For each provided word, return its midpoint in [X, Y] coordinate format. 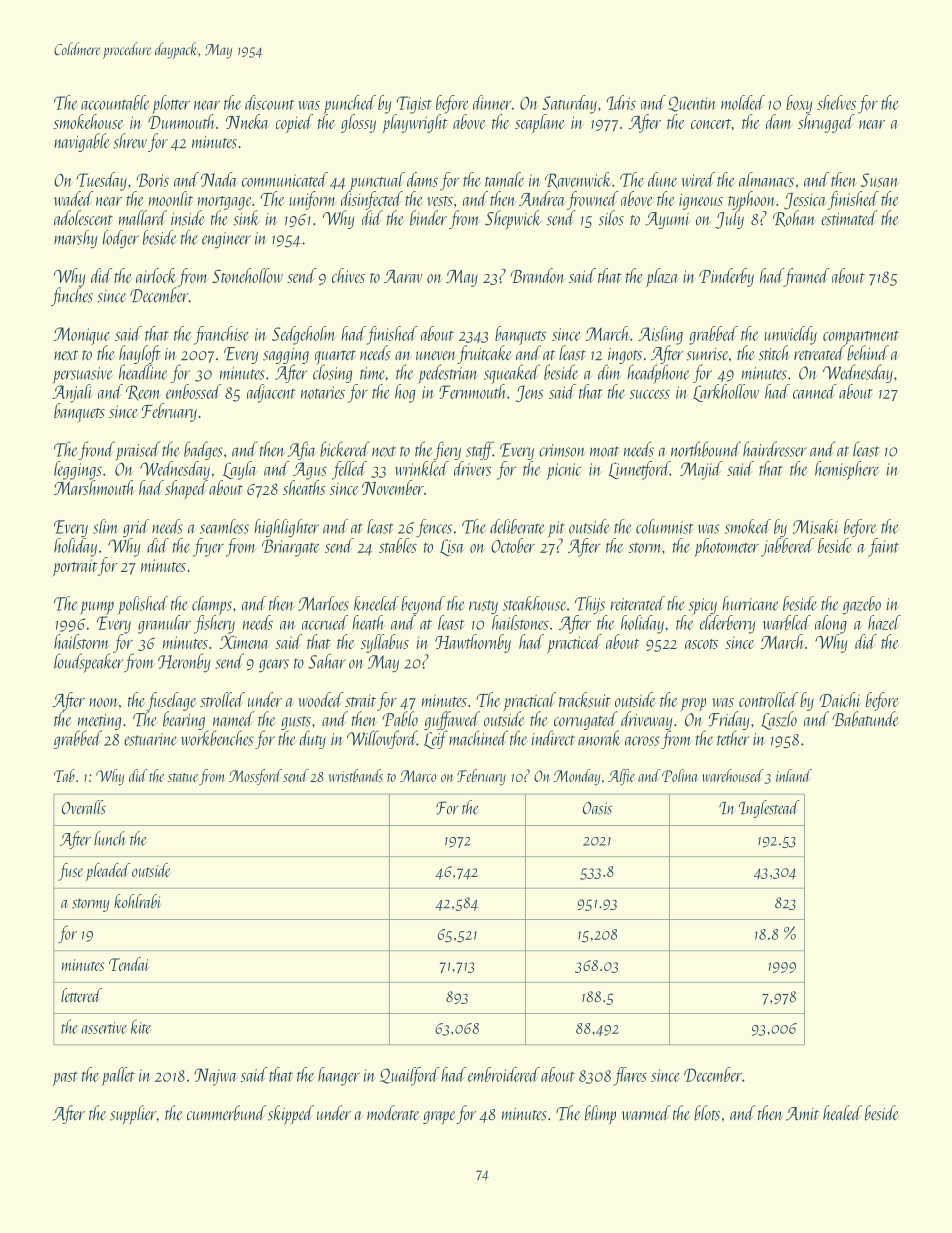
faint [883, 547]
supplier [133, 1115]
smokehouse [88, 121]
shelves [836, 102]
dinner [492, 102]
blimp [600, 1114]
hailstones [520, 622]
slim [106, 526]
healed [842, 1113]
